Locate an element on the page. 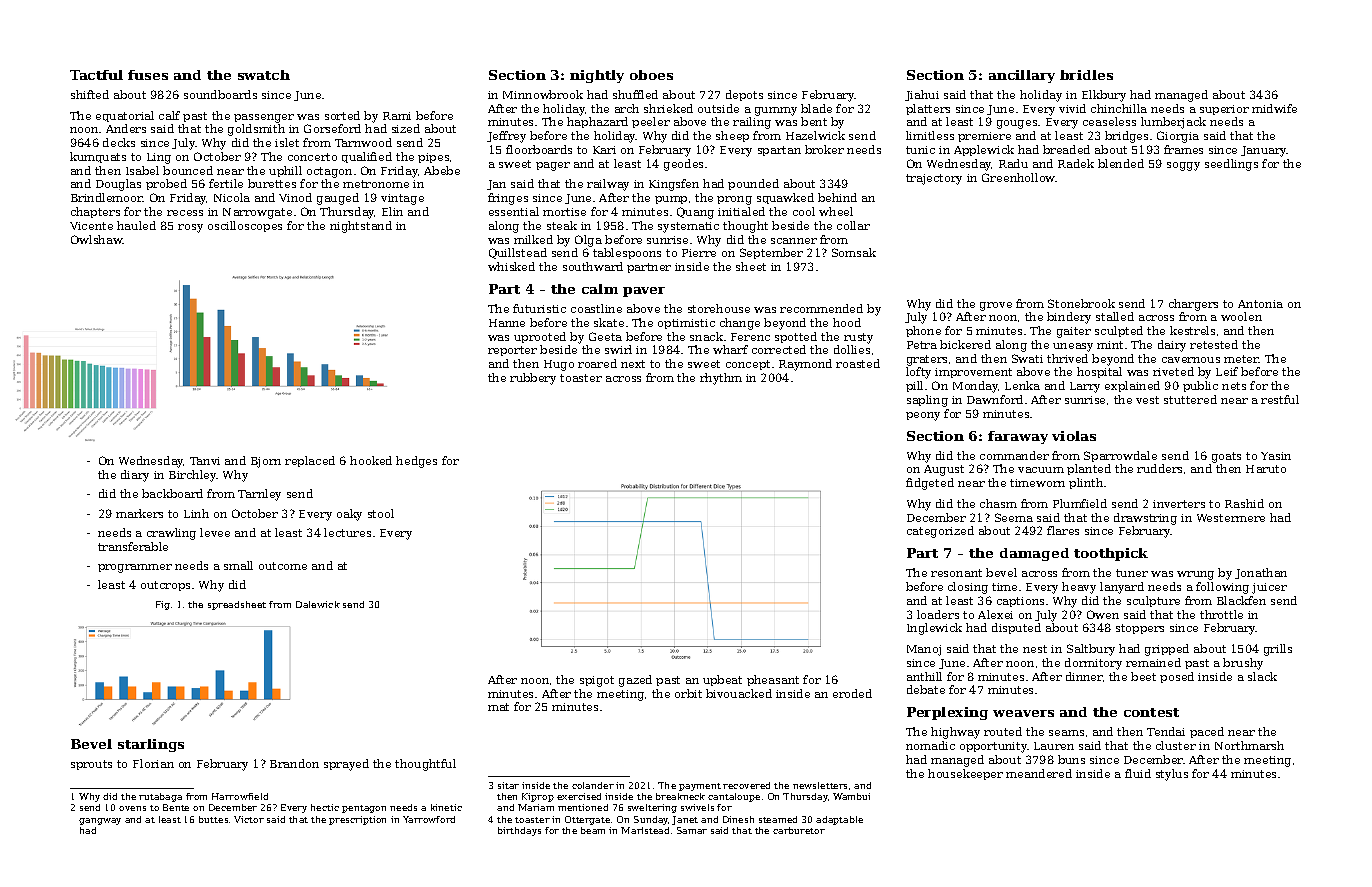  transferable is located at coordinates (133, 546).
